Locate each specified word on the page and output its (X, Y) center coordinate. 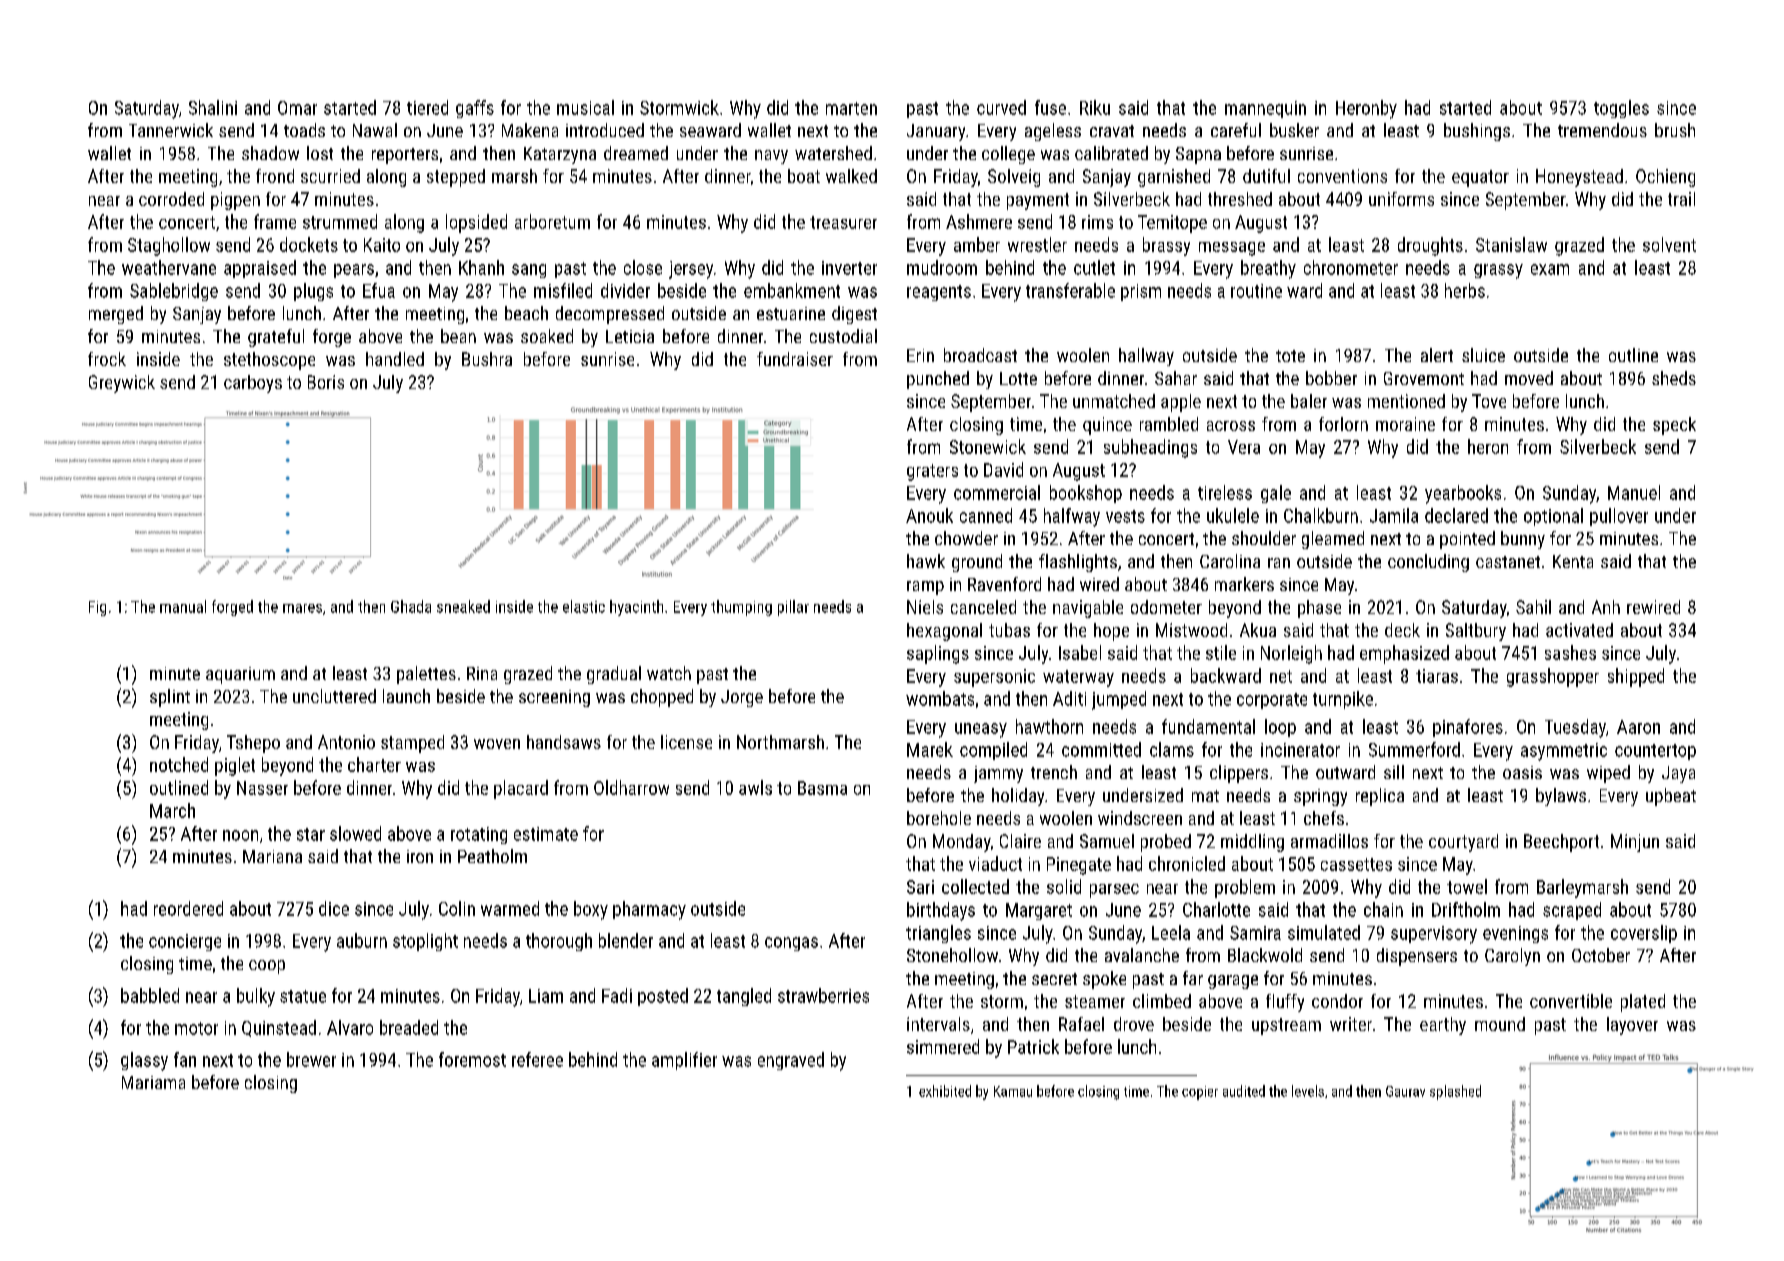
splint (170, 698)
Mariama (153, 1082)
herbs (1465, 290)
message (1232, 249)
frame (275, 221)
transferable (1070, 290)
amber (977, 244)
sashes (1570, 652)
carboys (253, 384)
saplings (938, 654)
